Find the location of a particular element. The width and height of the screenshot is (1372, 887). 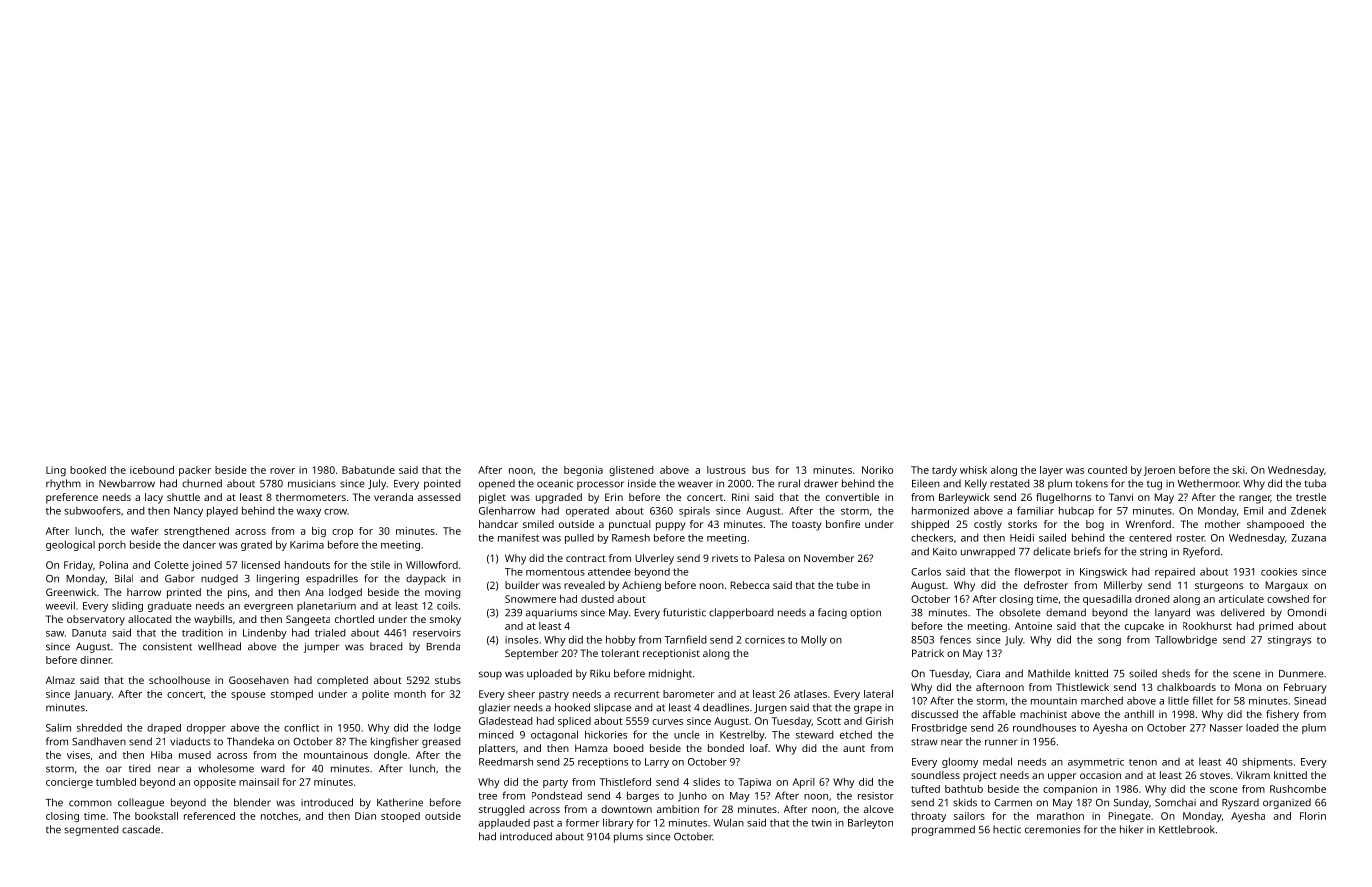

icebound is located at coordinates (152, 470).
